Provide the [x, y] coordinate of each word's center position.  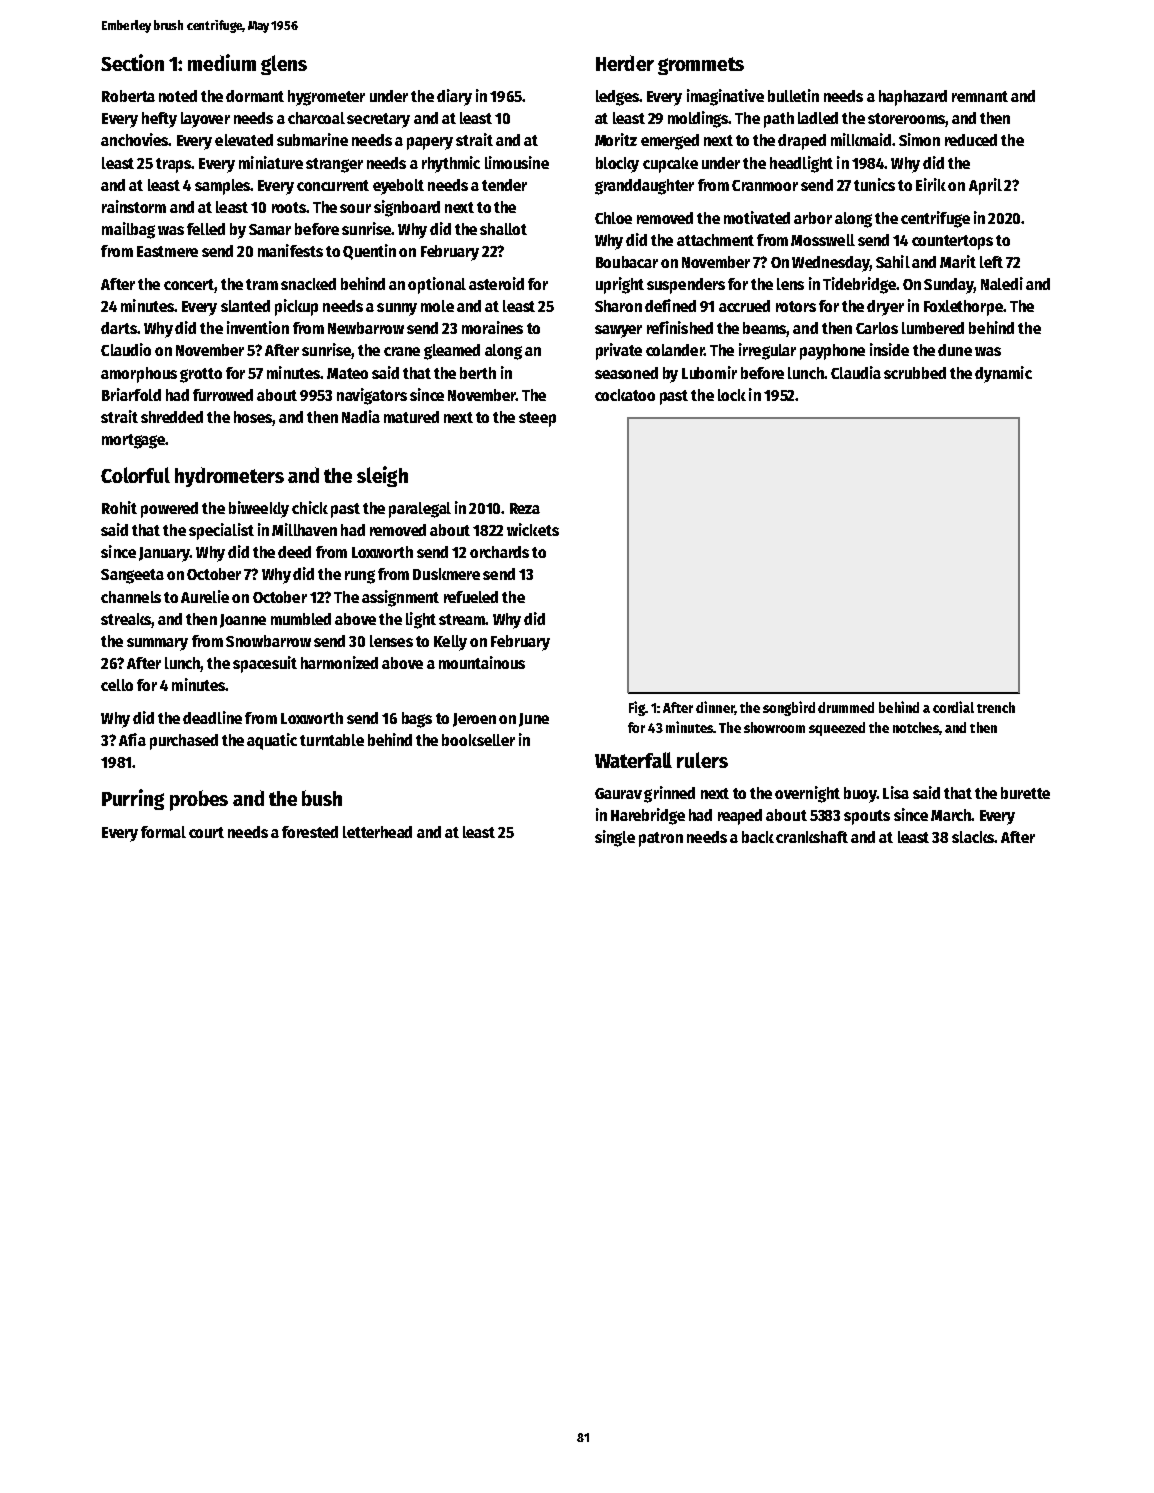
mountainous [482, 662]
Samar [270, 229]
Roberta [128, 96]
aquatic [272, 741]
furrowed [223, 395]
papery [430, 143]
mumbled [301, 619]
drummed [846, 707]
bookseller [478, 740]
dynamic [1003, 374]
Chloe [613, 218]
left [991, 262]
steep [537, 419]
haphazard [913, 98]
